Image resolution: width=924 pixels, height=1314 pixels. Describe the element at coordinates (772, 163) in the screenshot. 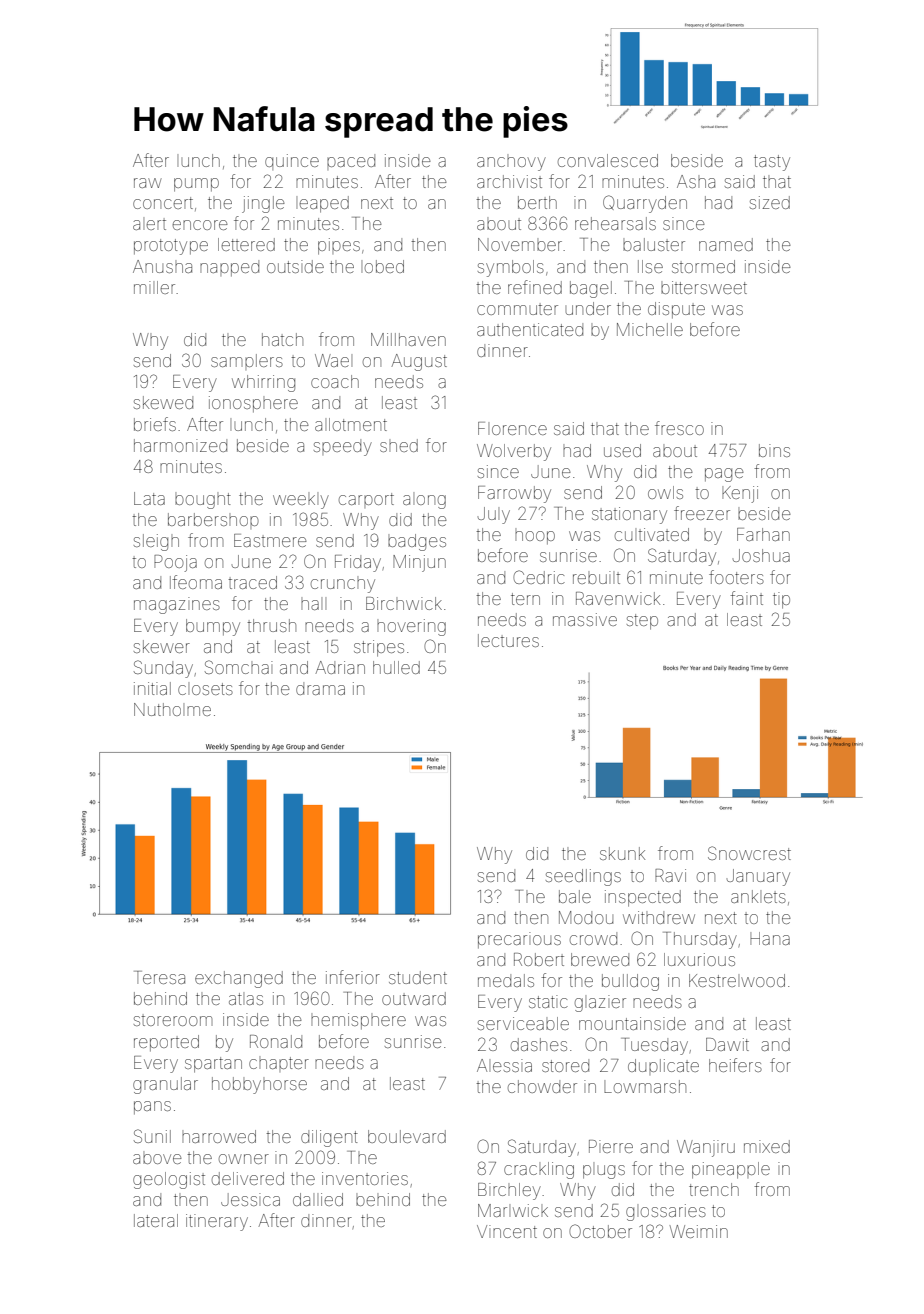

I see `tasty` at that location.
